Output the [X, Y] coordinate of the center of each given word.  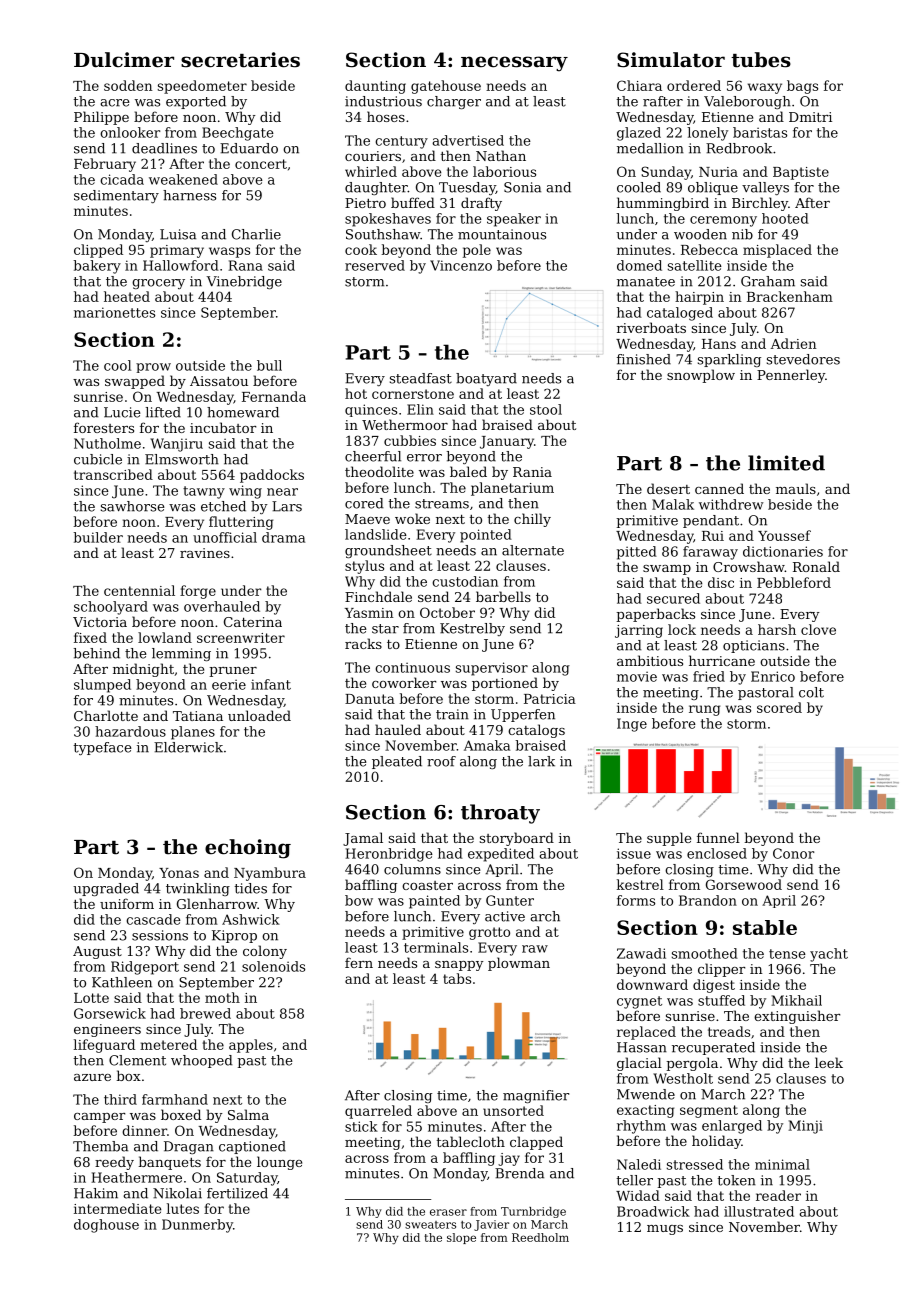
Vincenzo [461, 265]
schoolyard [111, 608]
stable [765, 927]
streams [442, 504]
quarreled [378, 1112]
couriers [373, 156]
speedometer [202, 87]
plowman [519, 964]
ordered [694, 85]
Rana [245, 265]
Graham [768, 281]
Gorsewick [110, 1013]
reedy [114, 1163]
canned [719, 488]
